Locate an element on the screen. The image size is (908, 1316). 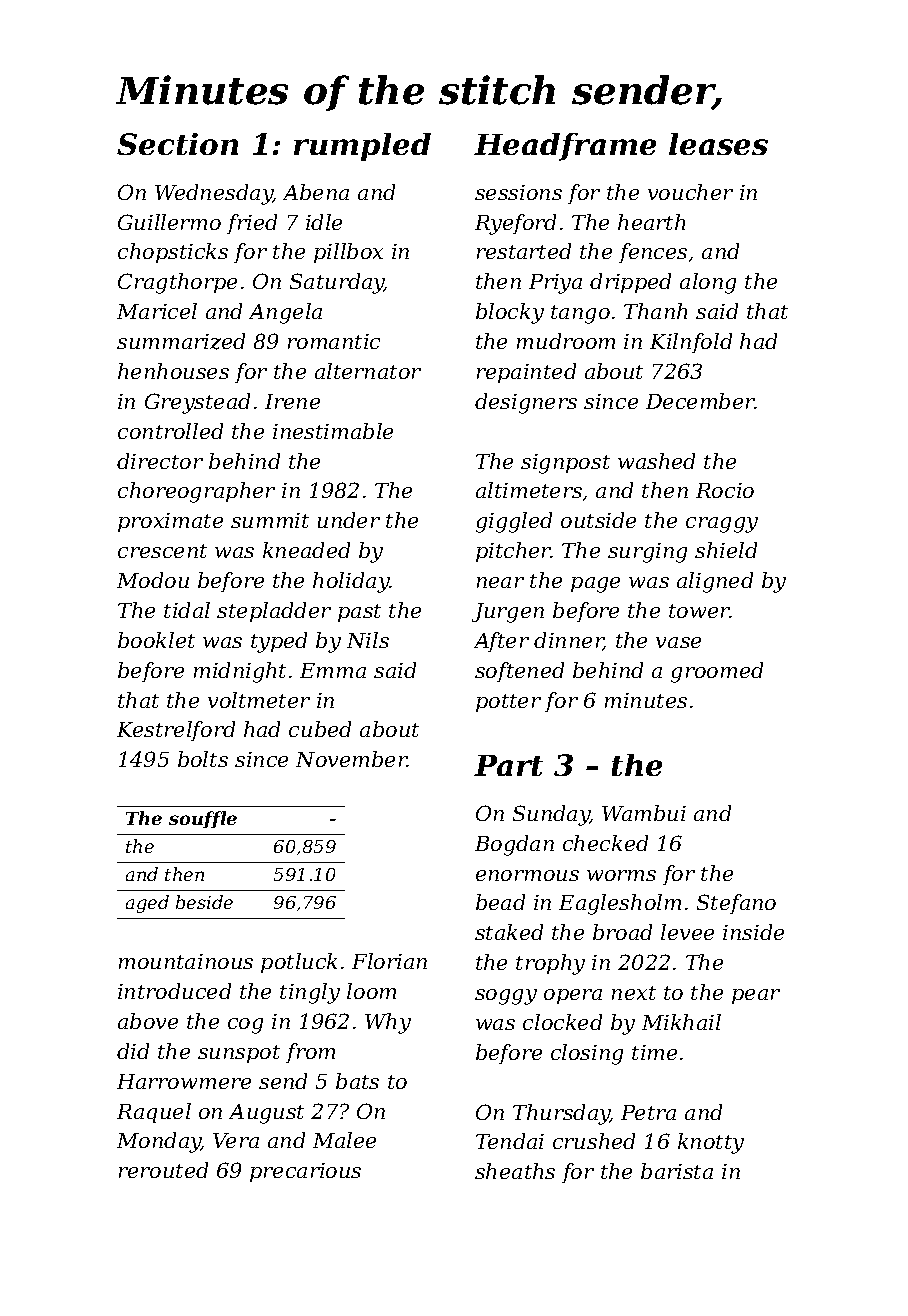
Stefano is located at coordinates (736, 904).
